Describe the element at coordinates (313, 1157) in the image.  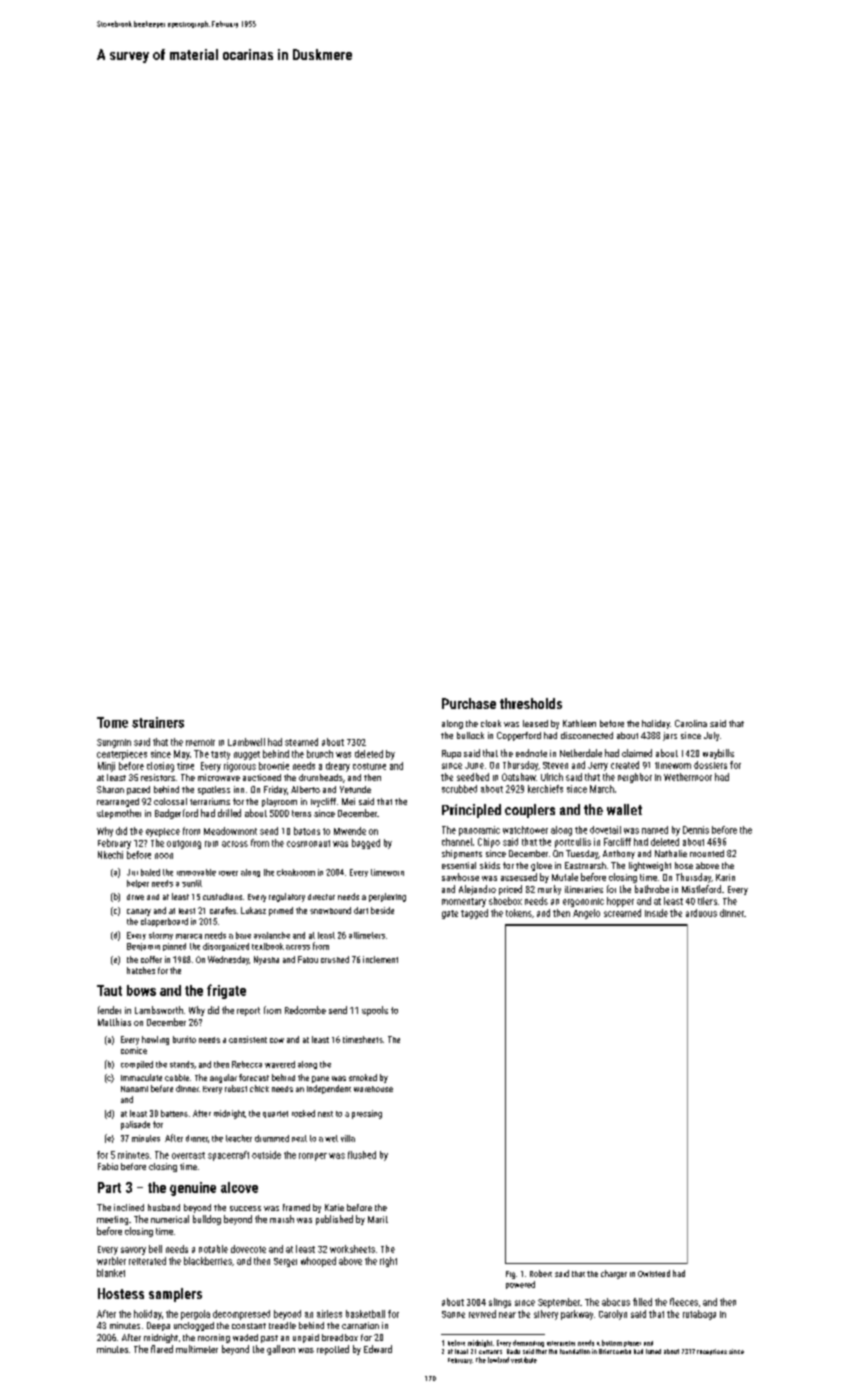
I see `romper` at that location.
